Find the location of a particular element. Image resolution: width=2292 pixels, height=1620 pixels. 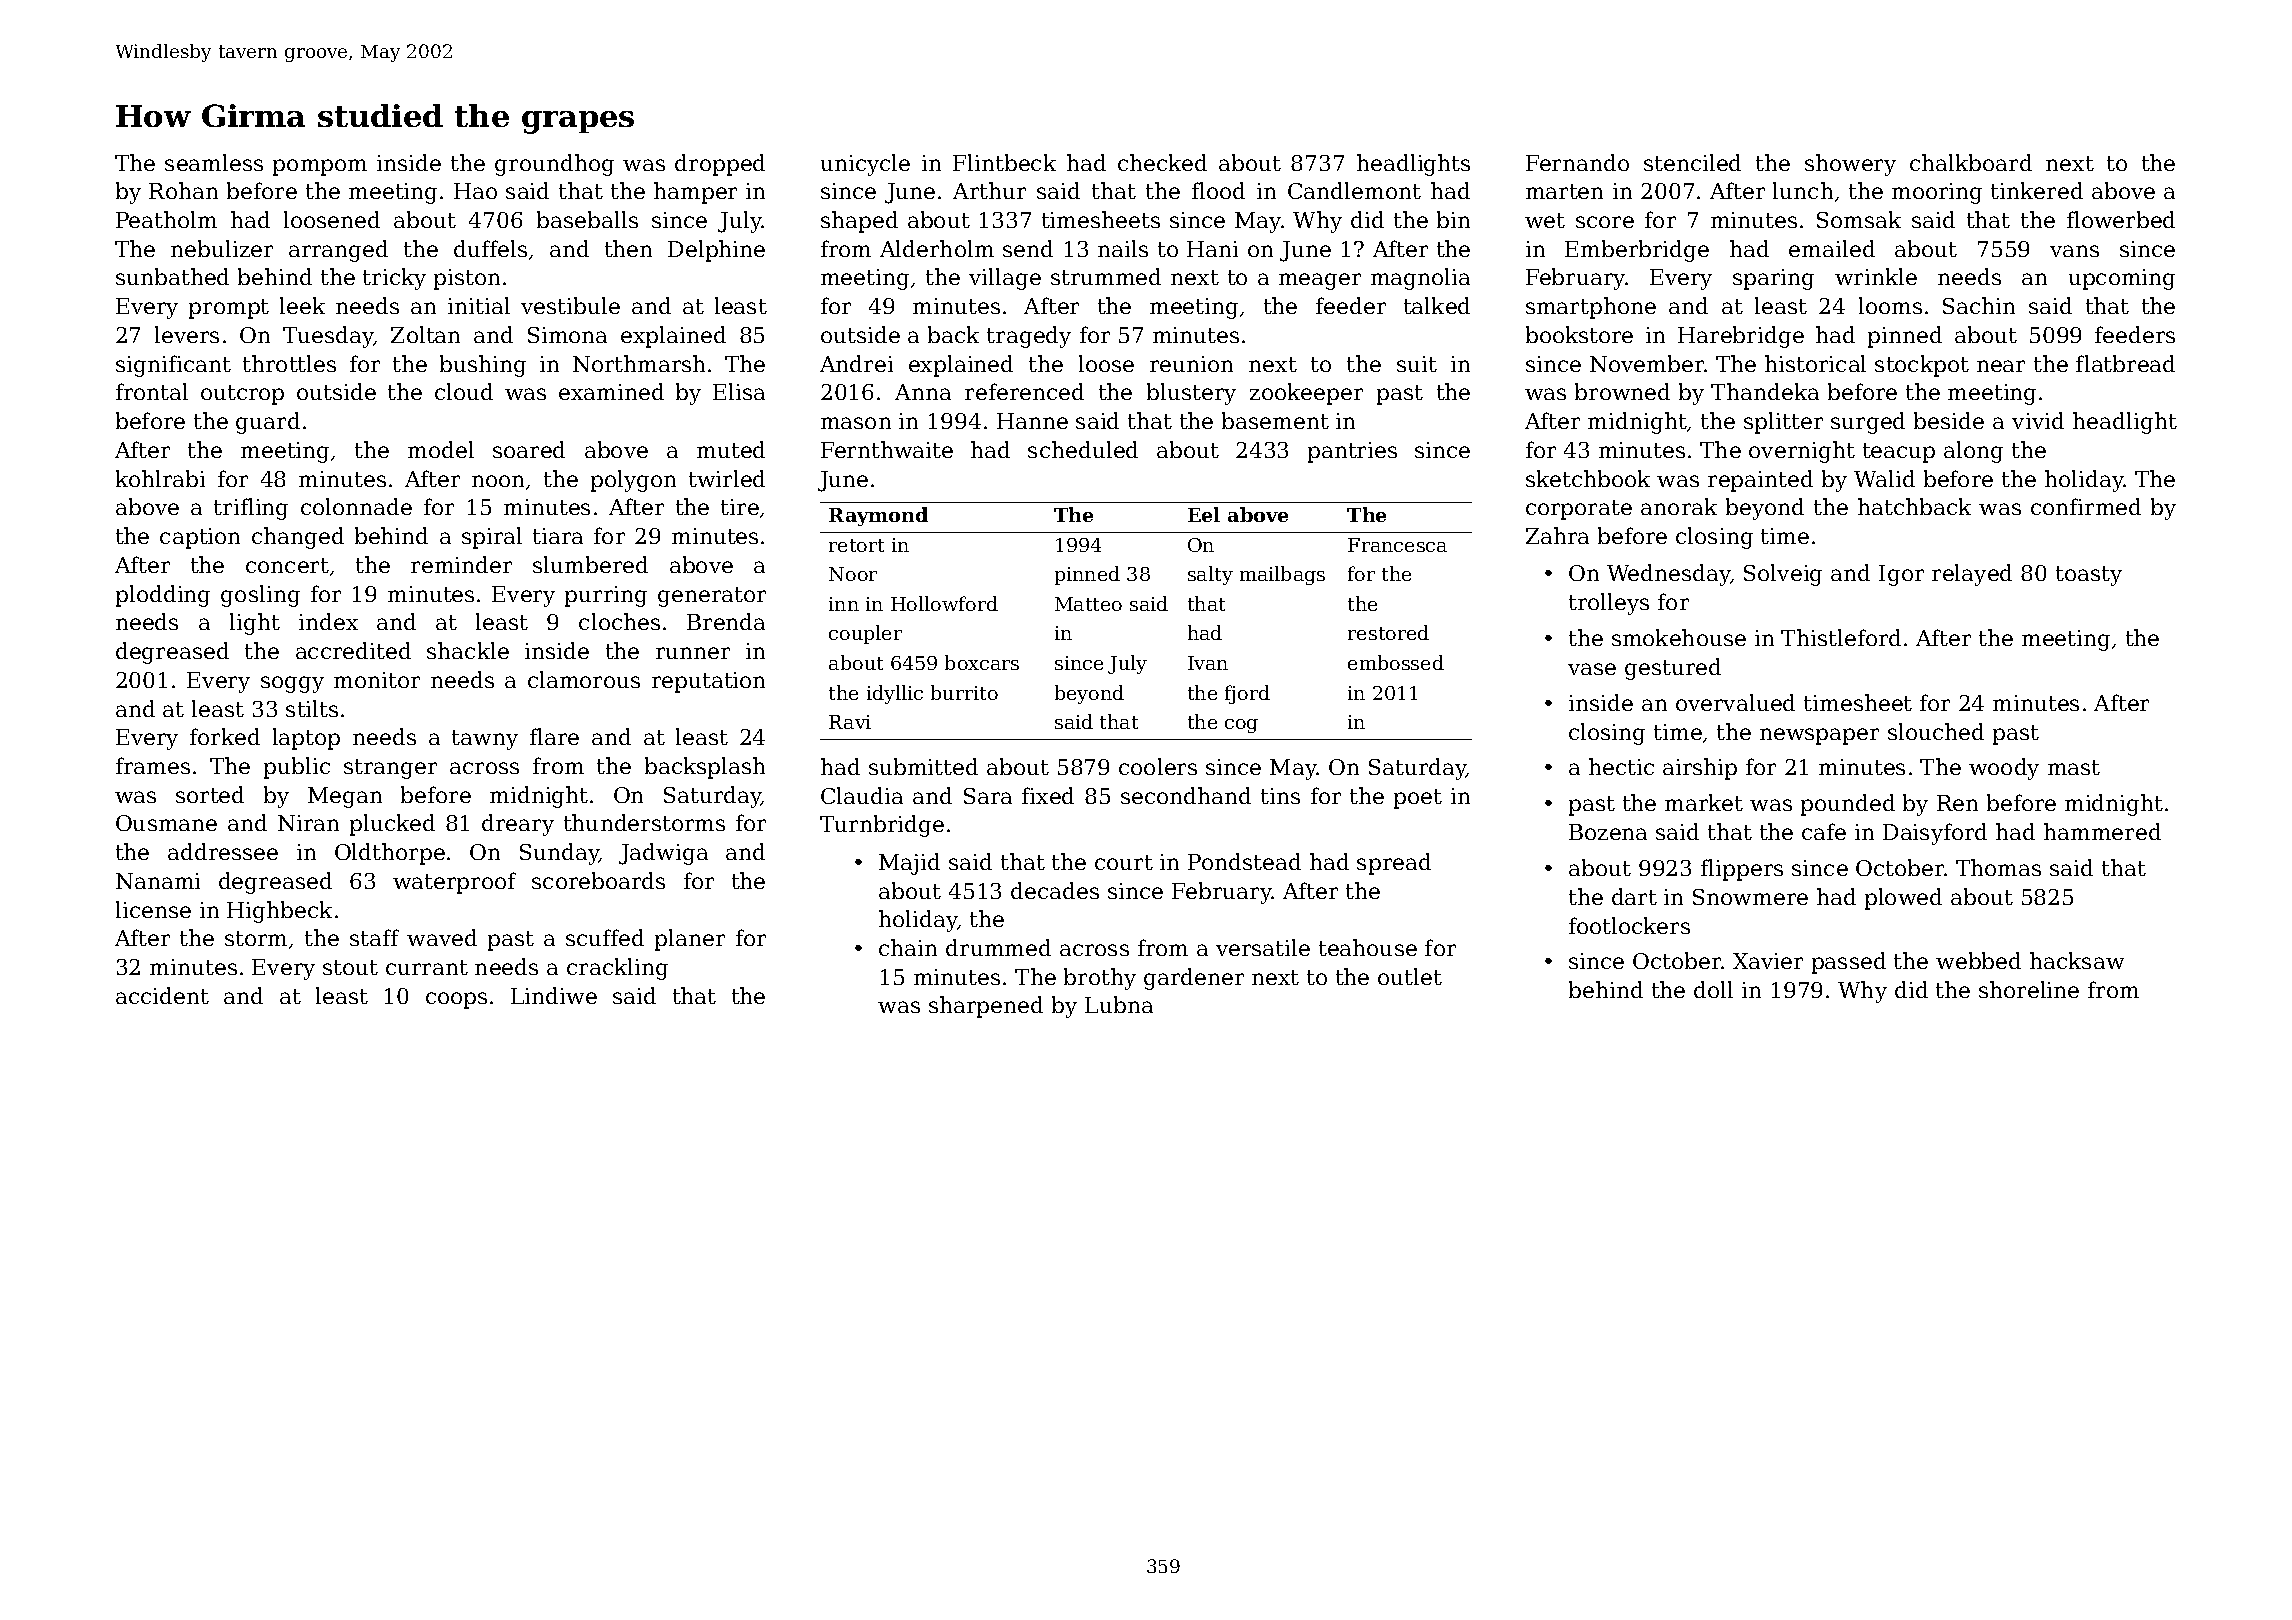

Flintbeck is located at coordinates (1004, 162).
